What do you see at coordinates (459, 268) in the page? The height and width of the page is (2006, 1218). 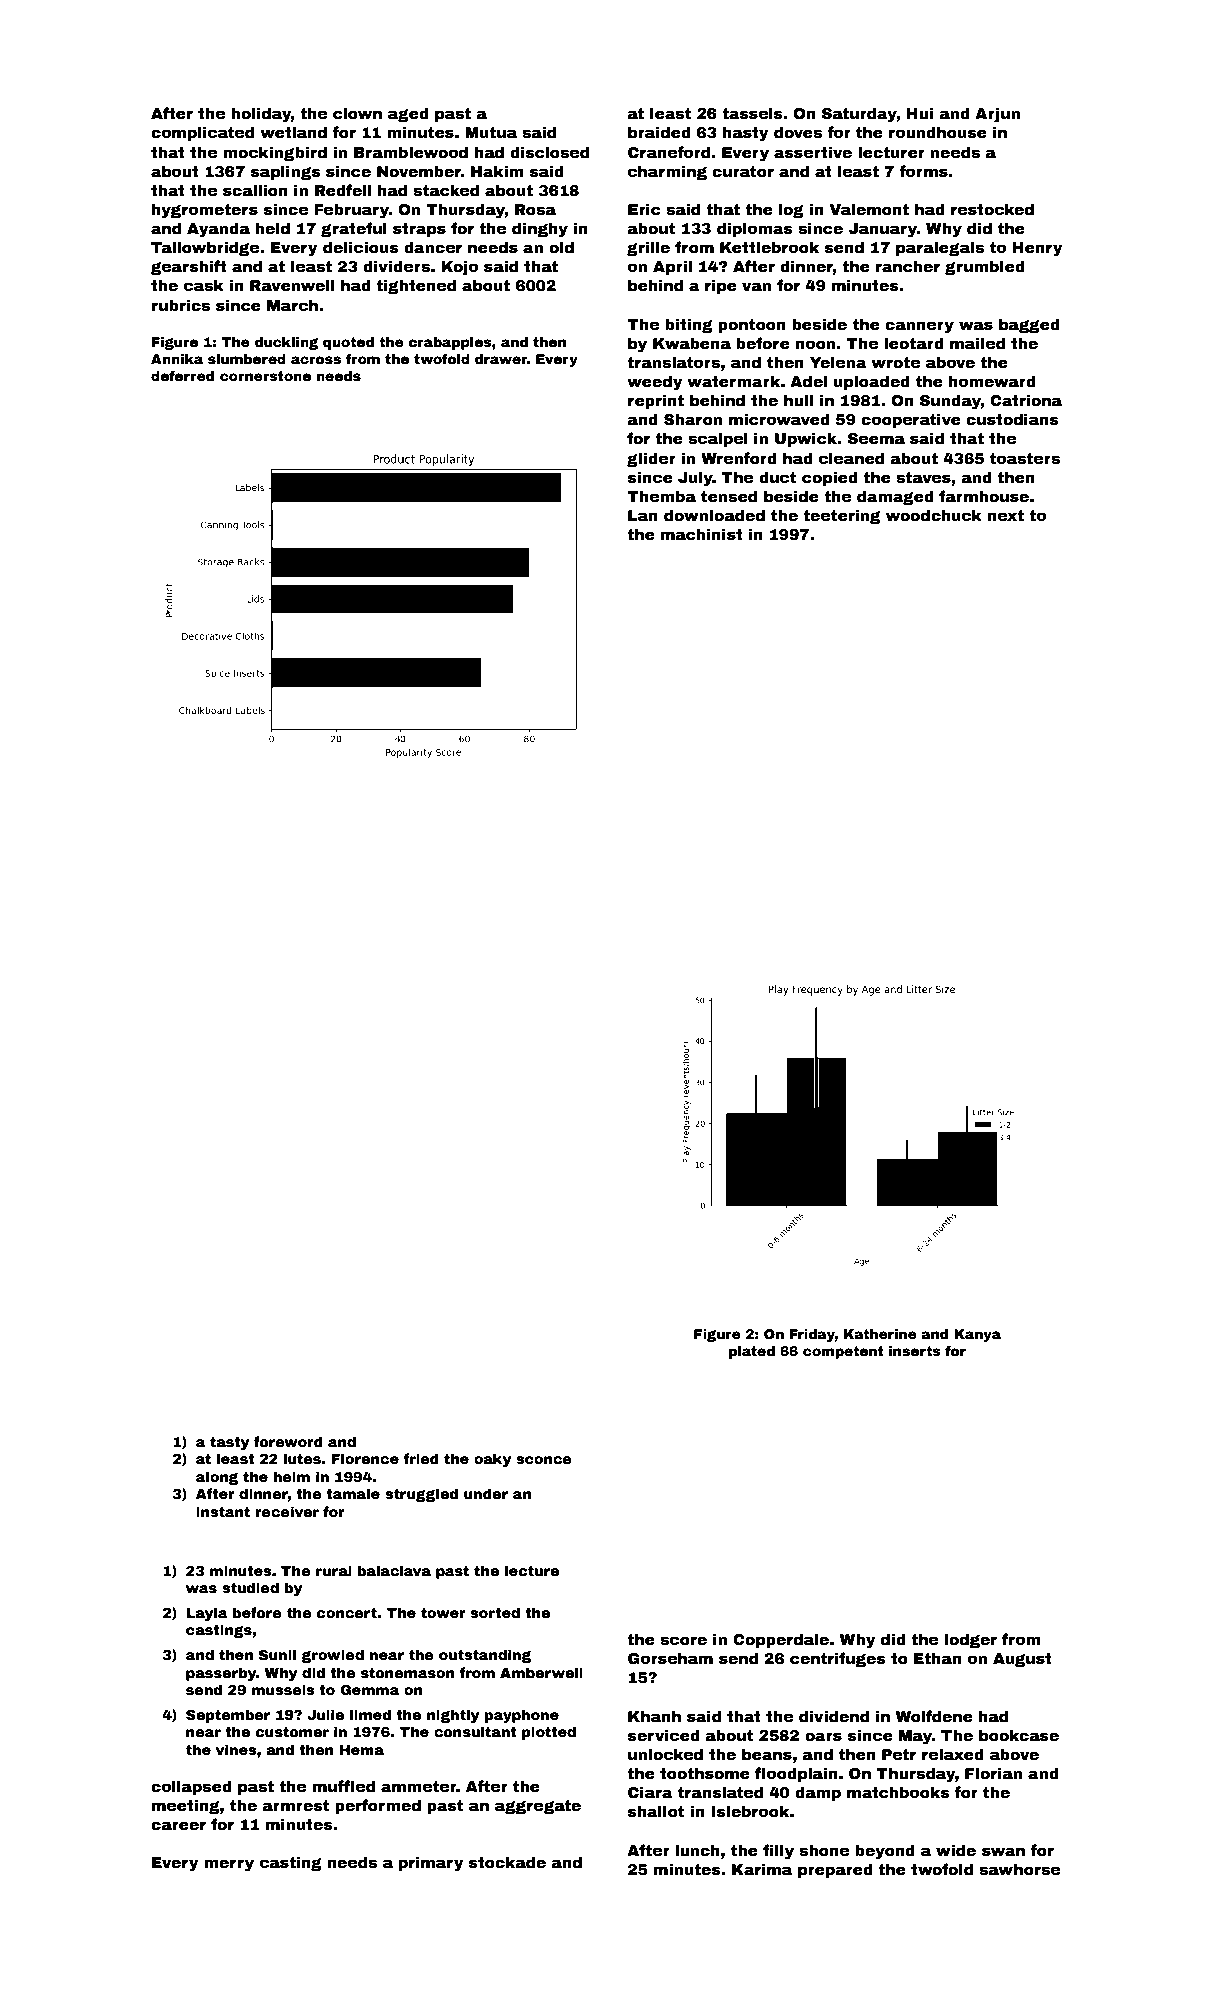 I see `Kojo` at bounding box center [459, 268].
